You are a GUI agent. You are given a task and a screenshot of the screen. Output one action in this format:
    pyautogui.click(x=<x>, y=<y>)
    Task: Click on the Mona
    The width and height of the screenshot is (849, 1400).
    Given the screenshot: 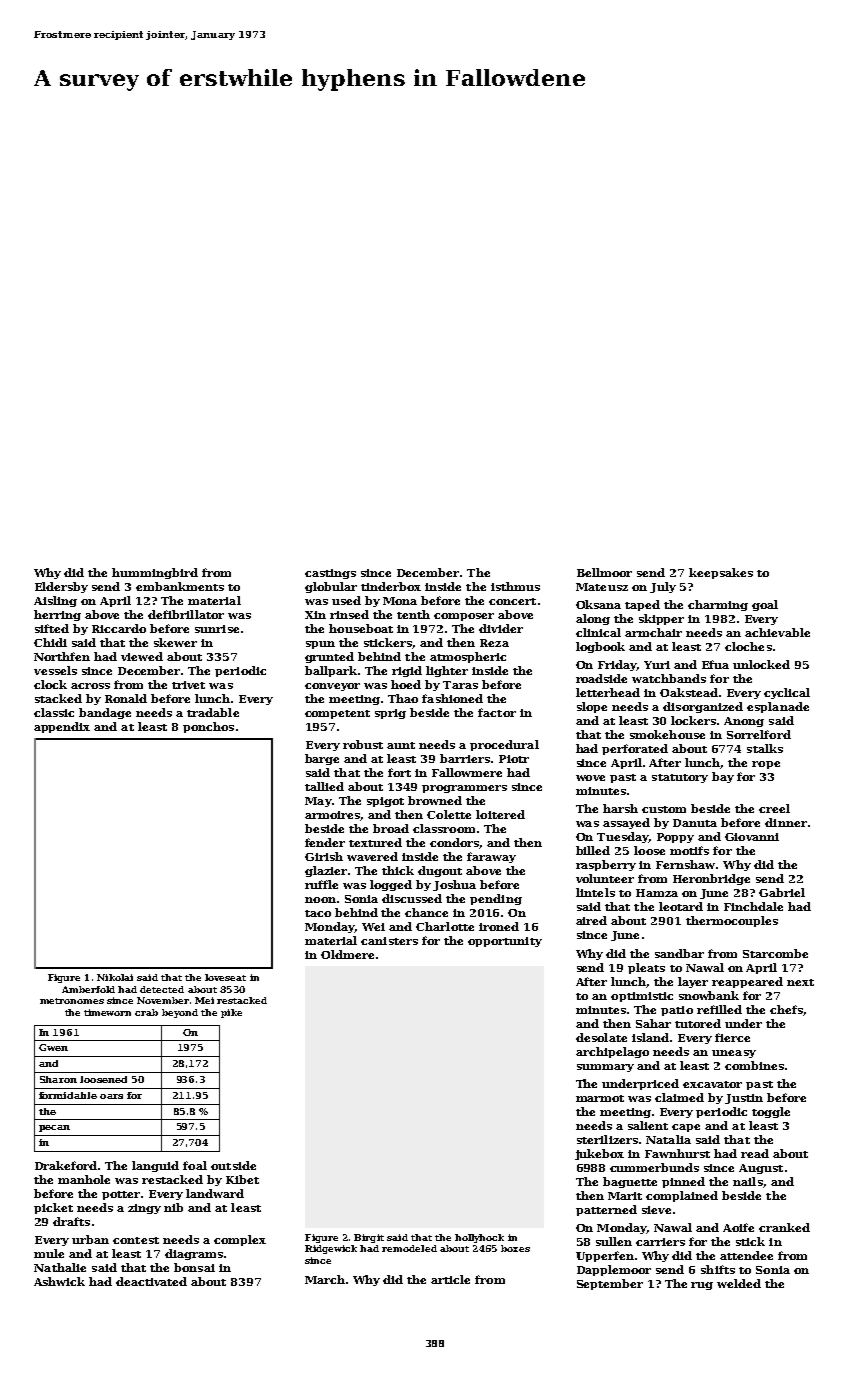 What is the action you would take?
    pyautogui.click(x=400, y=601)
